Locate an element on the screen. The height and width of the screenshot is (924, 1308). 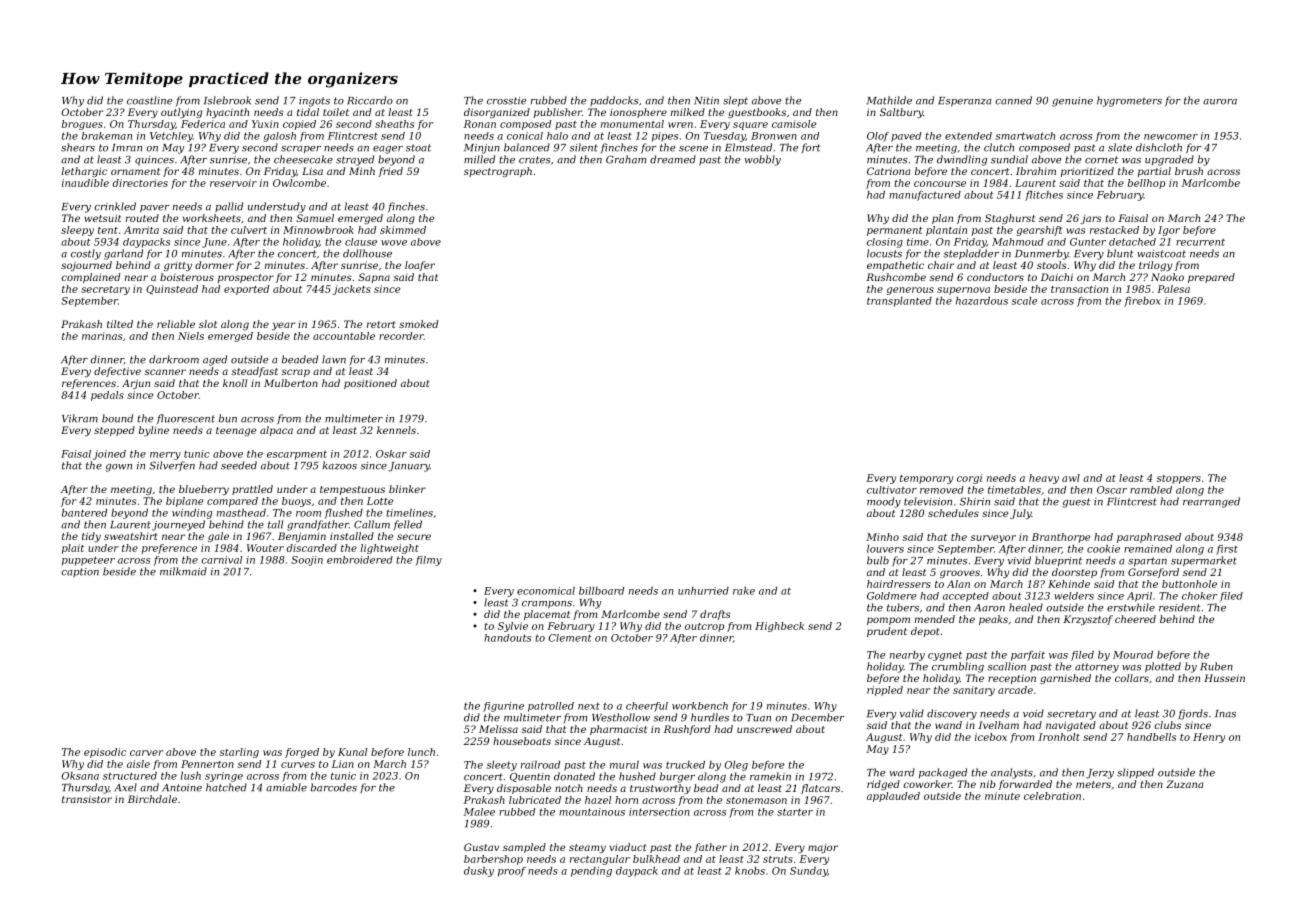
transistor is located at coordinates (87, 799).
